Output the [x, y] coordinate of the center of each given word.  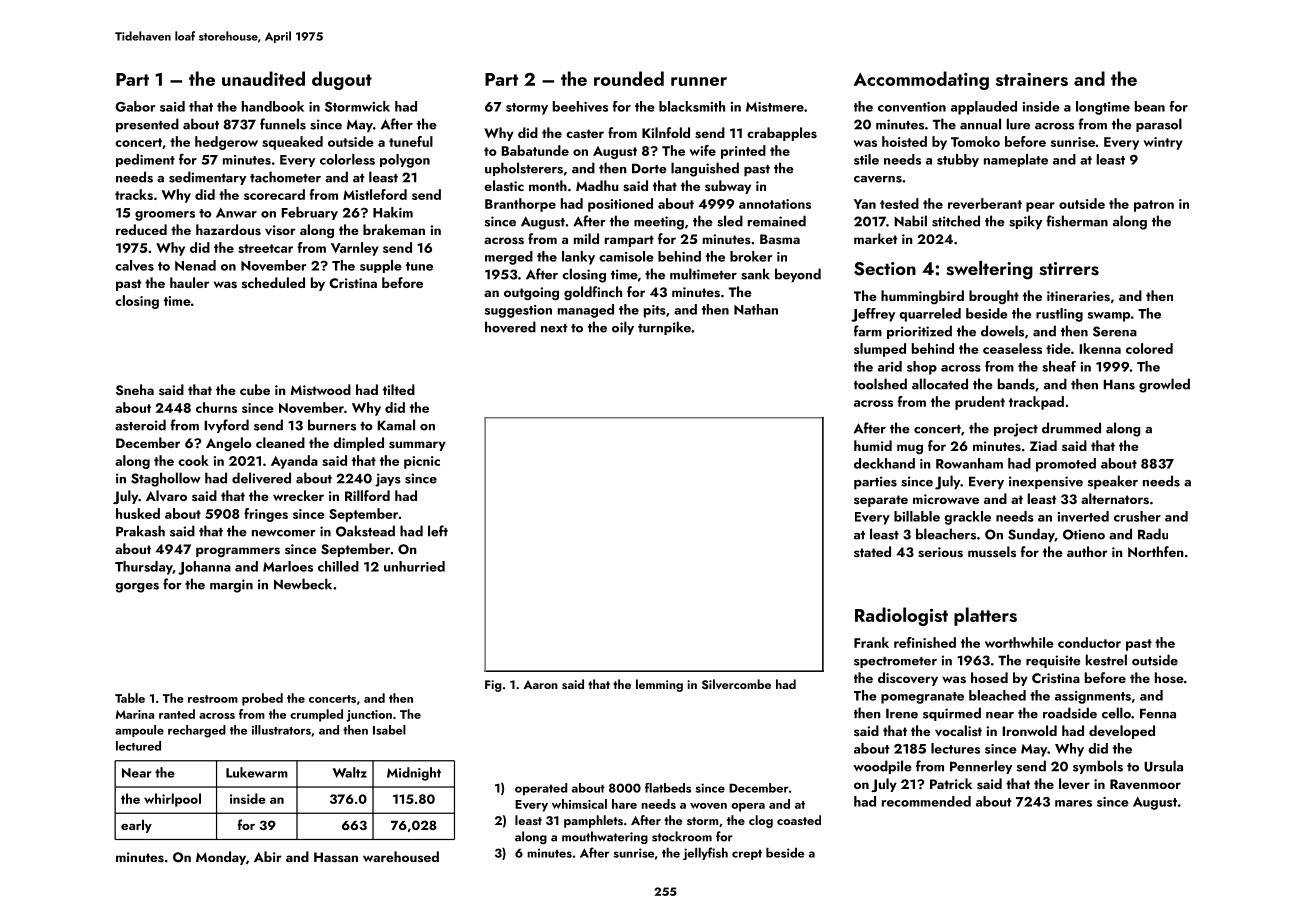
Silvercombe [736, 684]
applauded [984, 108]
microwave [946, 499]
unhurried [414, 566]
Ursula [1163, 766]
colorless [347, 159]
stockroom [682, 836]
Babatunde [535, 150]
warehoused [401, 857]
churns [216, 407]
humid [873, 445]
